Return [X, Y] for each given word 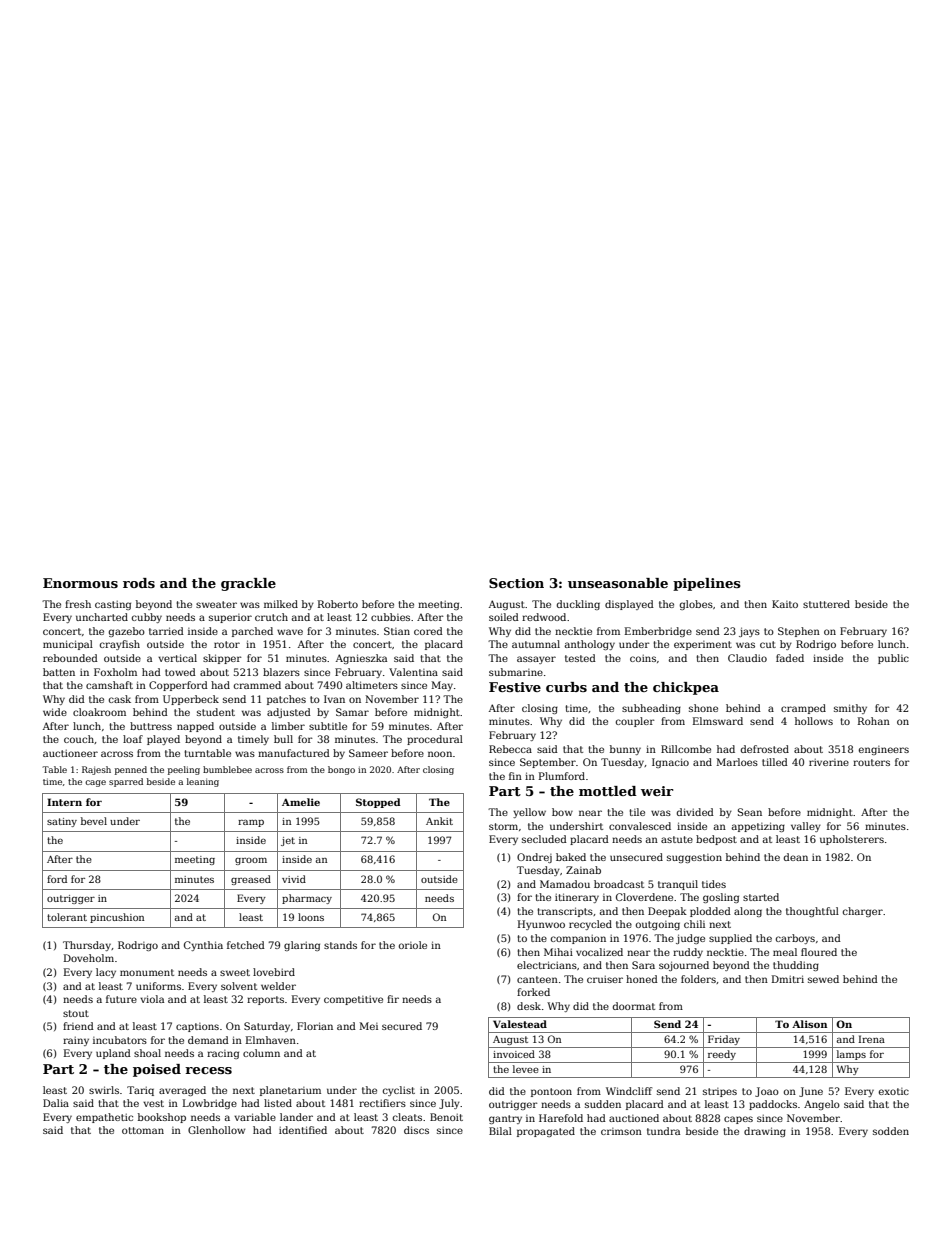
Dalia [56, 1103]
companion [578, 939]
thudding [796, 966]
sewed [823, 979]
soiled [504, 617]
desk [529, 1006]
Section [516, 583]
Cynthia [203, 946]
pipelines [707, 584]
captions [197, 1027]
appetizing [758, 827]
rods [139, 583]
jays [749, 632]
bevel [94, 821]
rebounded [70, 658]
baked [571, 857]
